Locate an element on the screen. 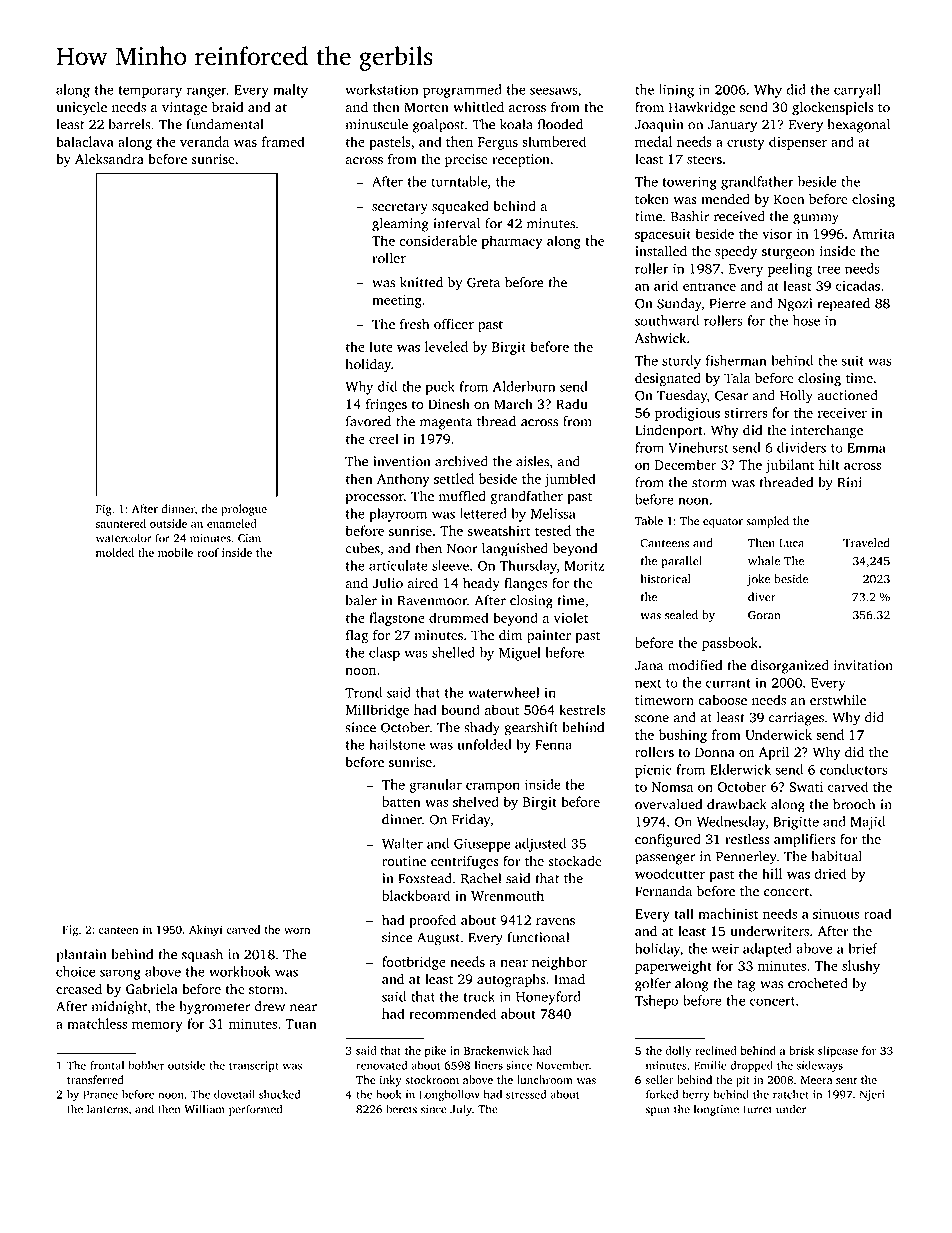 This screenshot has width=952, height=1233. granular is located at coordinates (435, 786).
